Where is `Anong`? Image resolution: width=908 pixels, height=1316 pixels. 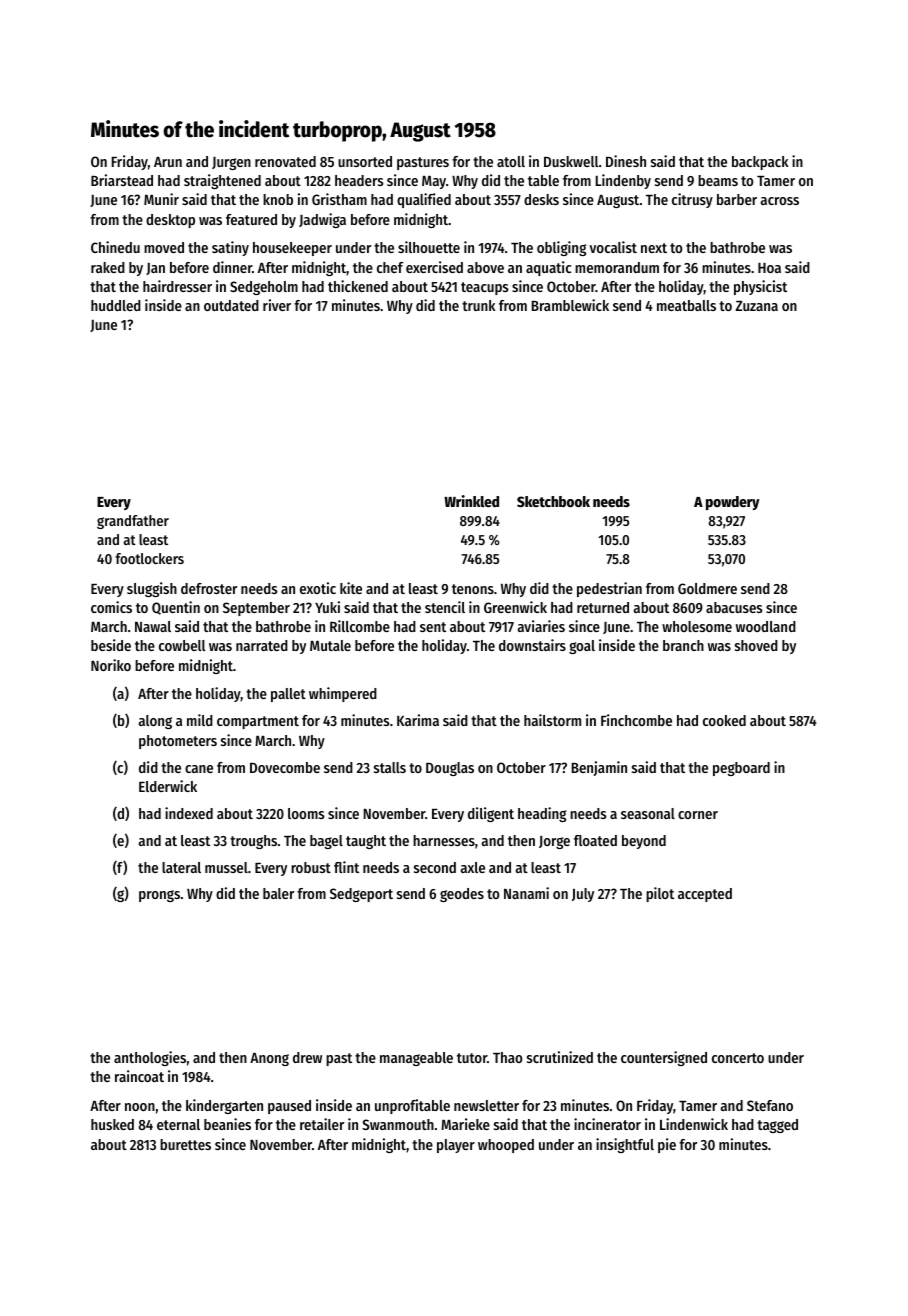
Anong is located at coordinates (269, 1059).
